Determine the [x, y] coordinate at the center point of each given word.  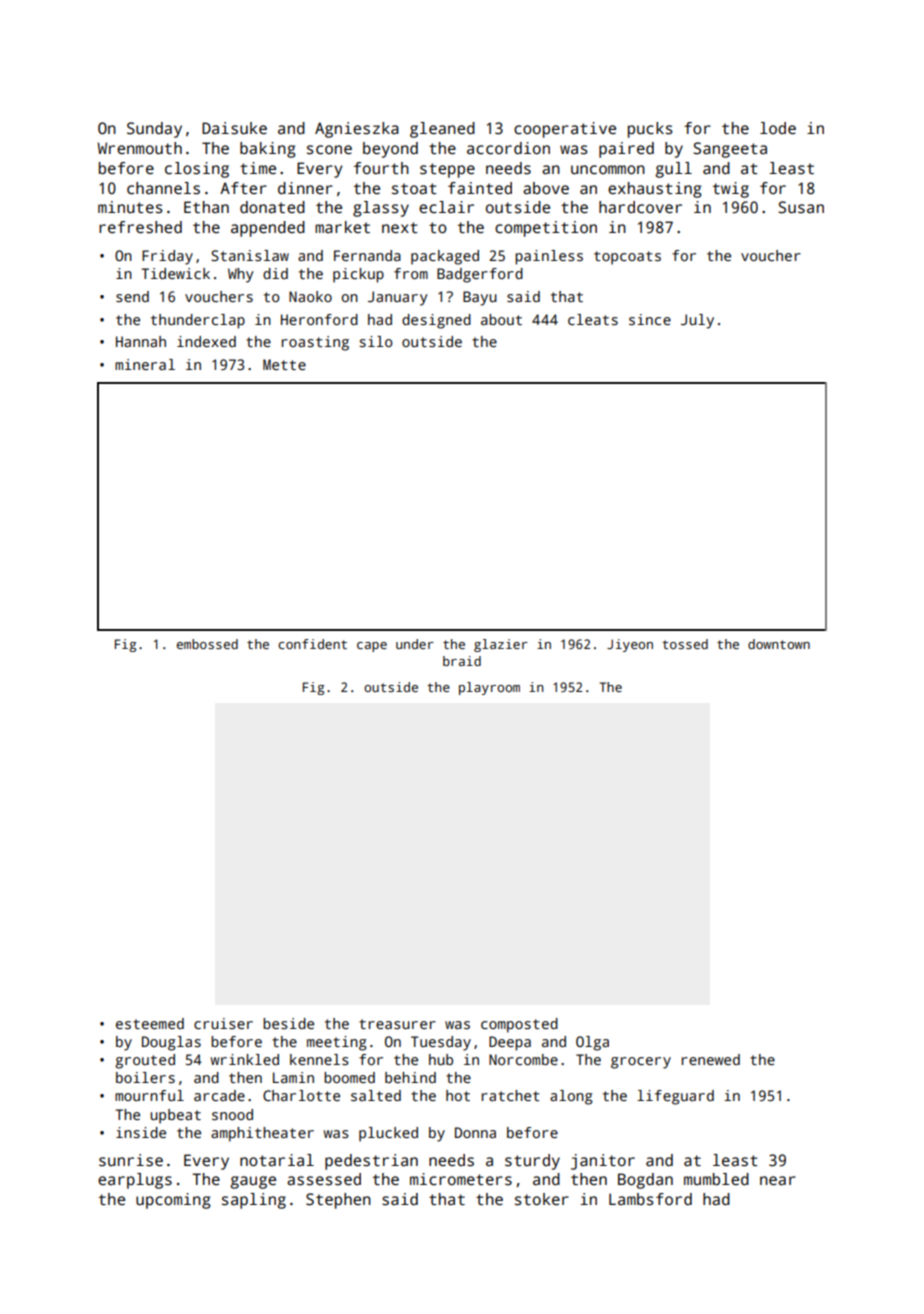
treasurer [397, 1024]
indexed [206, 341]
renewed [711, 1059]
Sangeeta [730, 150]
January [397, 298]
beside [288, 1023]
